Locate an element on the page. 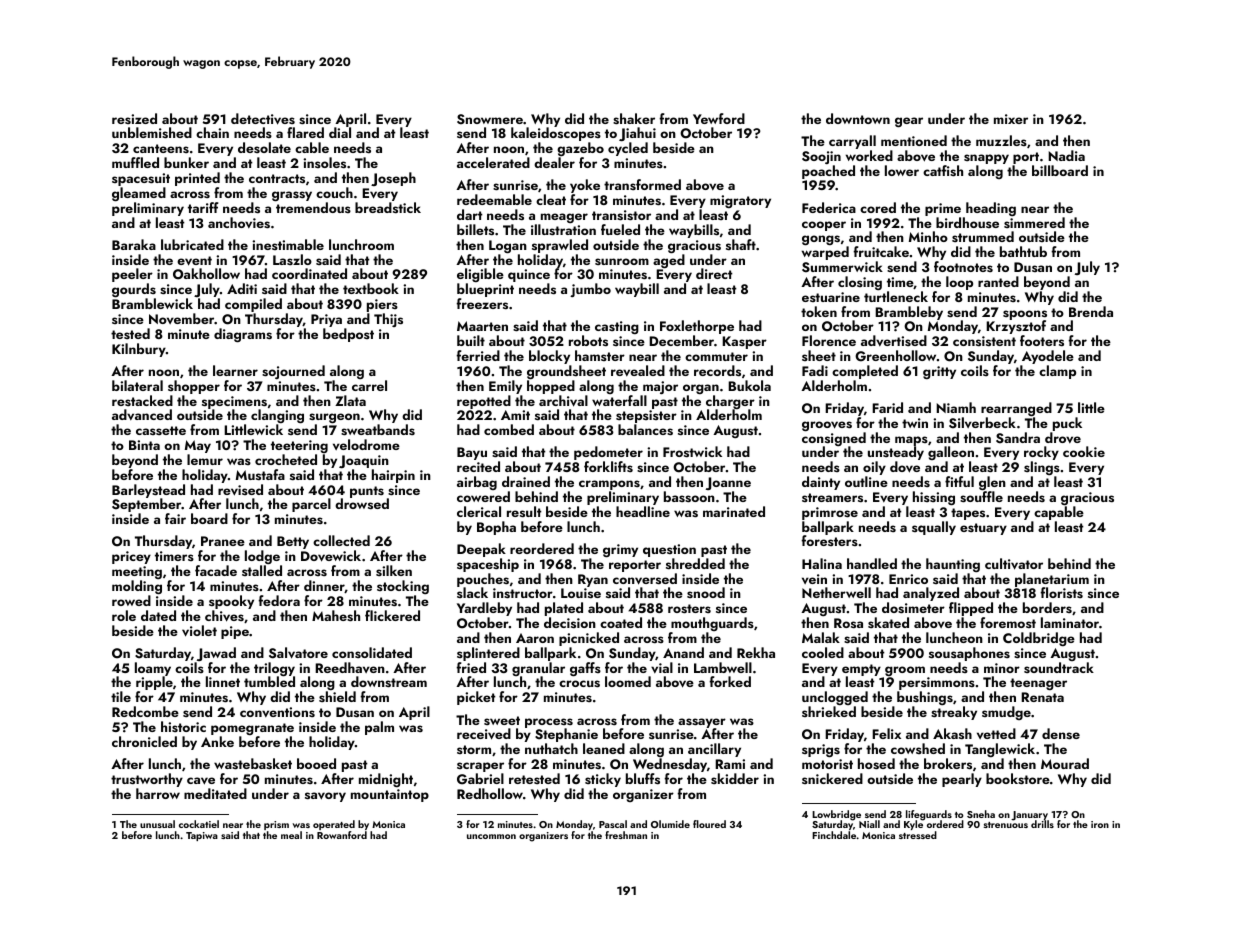 This image has width=1233, height=952. Barleystead is located at coordinates (148, 491).
